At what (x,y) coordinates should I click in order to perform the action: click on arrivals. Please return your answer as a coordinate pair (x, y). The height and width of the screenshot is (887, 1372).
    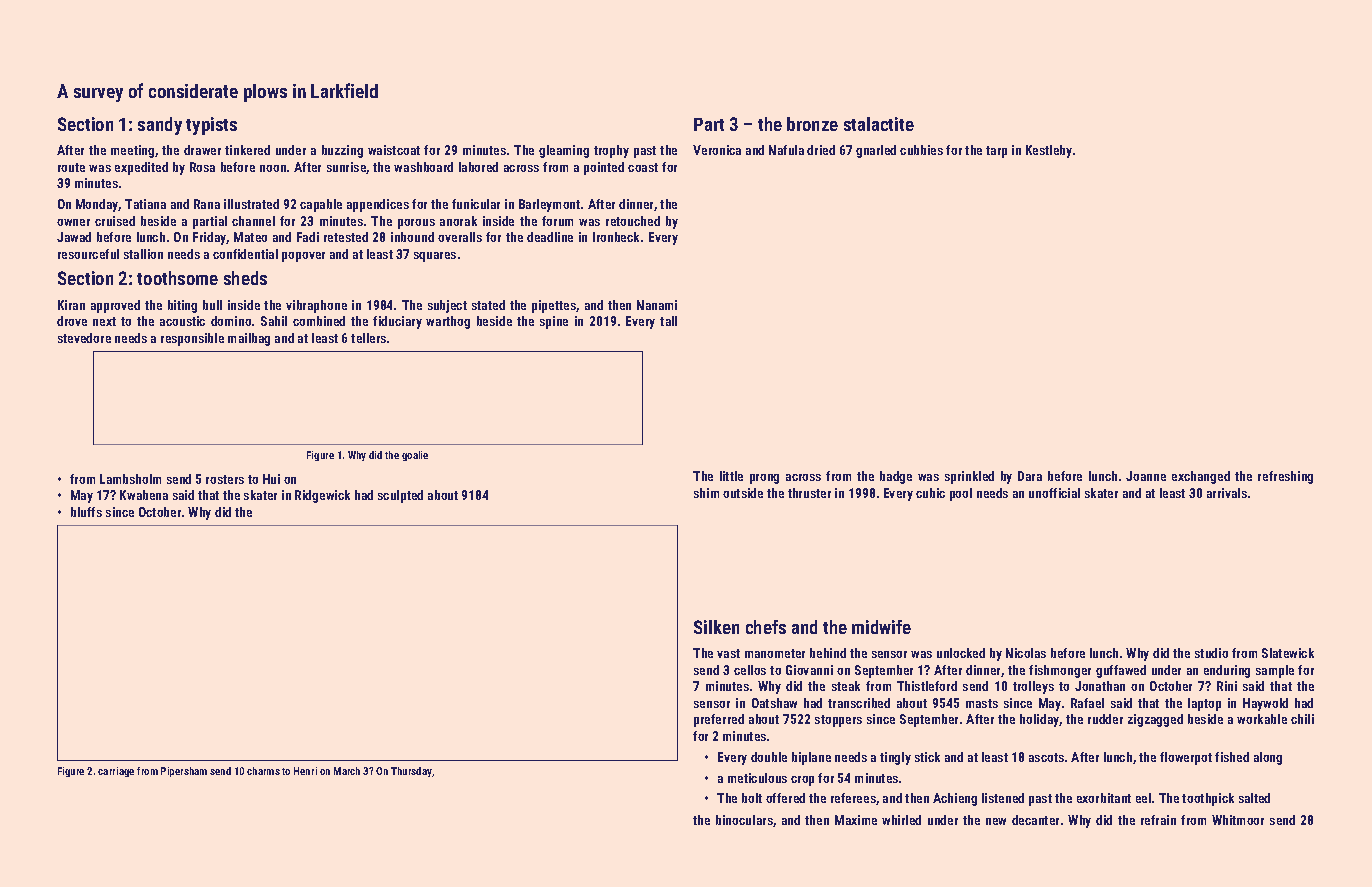
    Looking at the image, I should click on (1227, 493).
